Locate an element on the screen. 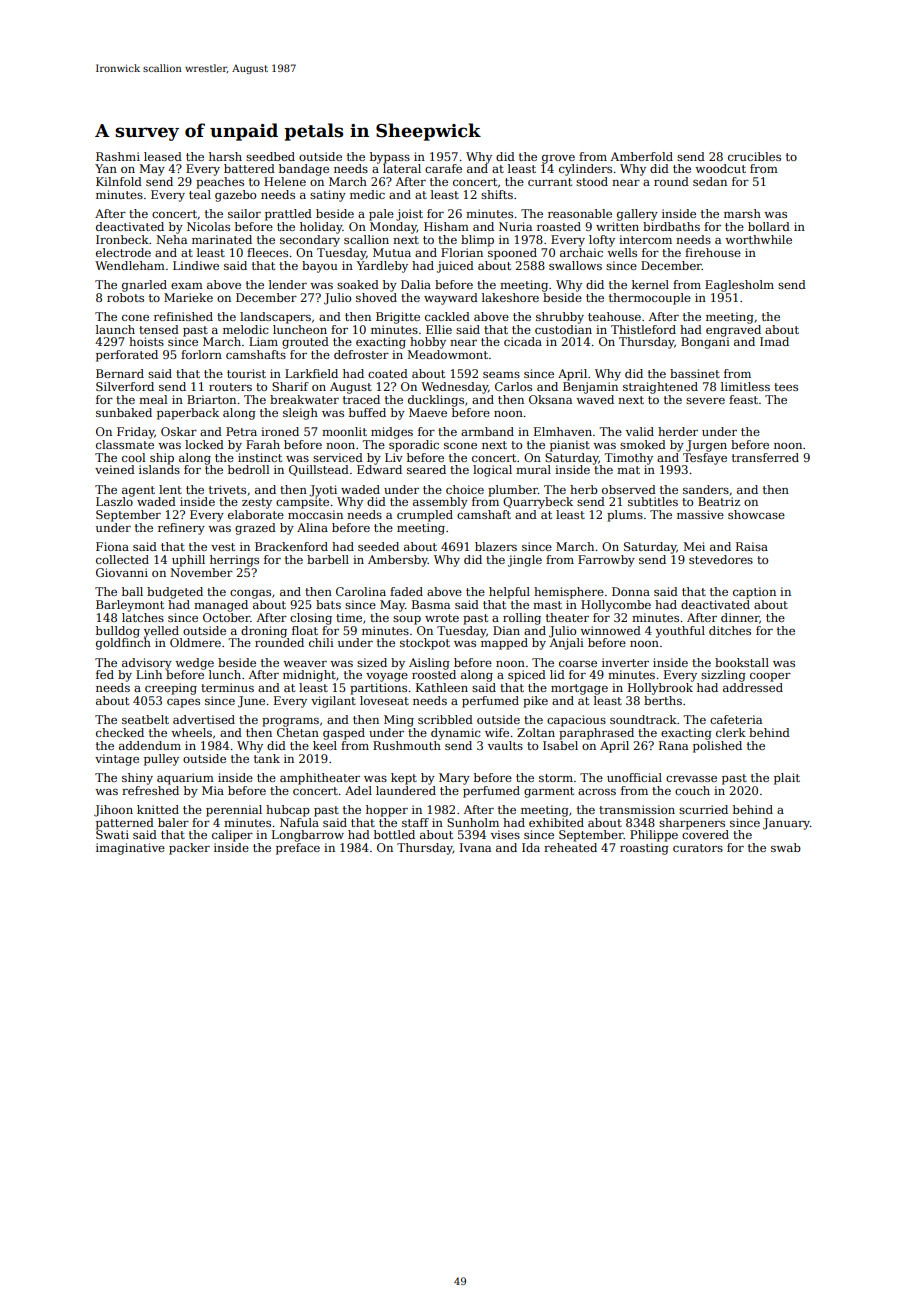  loveseat is located at coordinates (384, 700).
